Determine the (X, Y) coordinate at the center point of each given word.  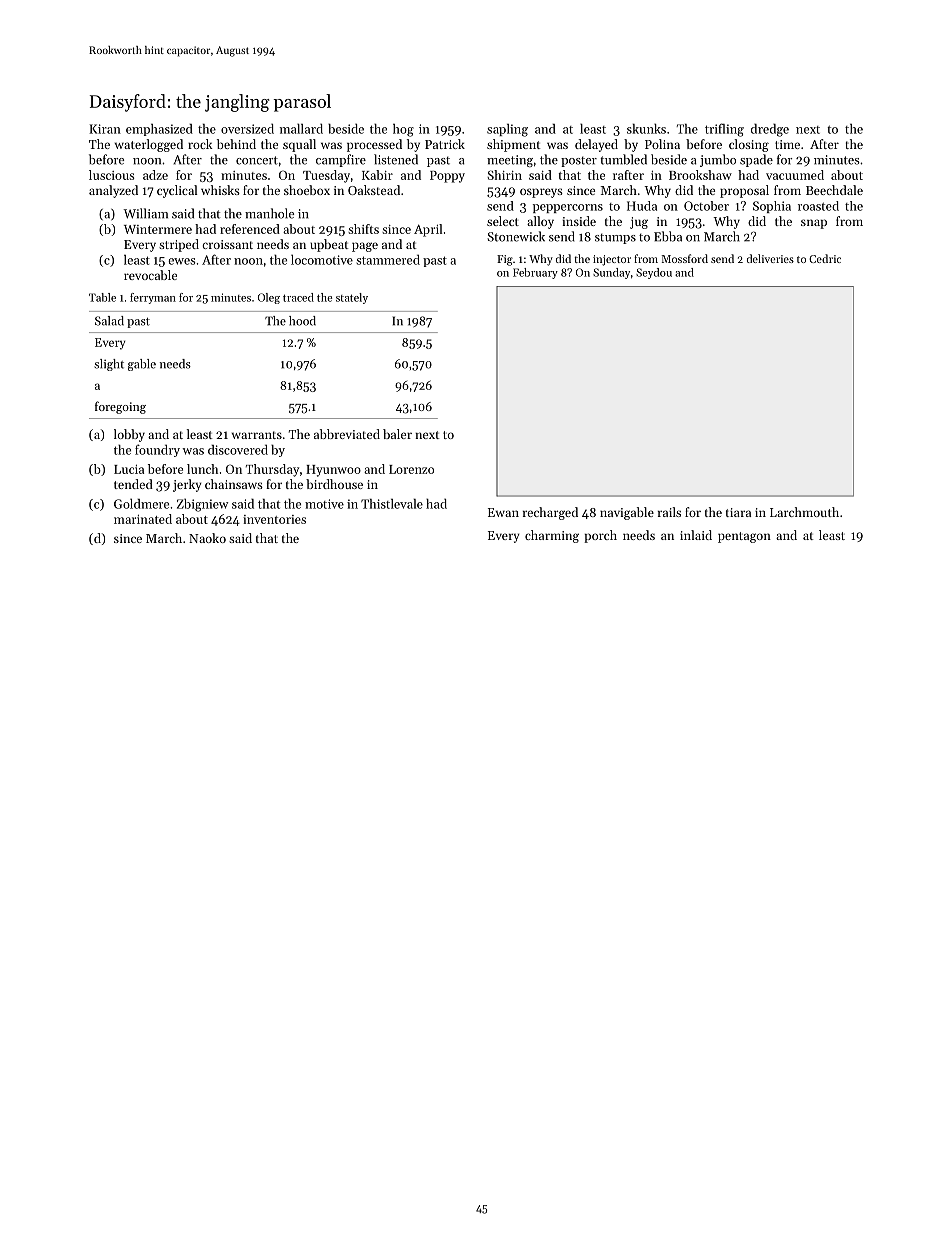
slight (109, 365)
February (535, 273)
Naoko (207, 538)
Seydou (654, 273)
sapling (507, 130)
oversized (247, 129)
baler (397, 434)
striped (179, 245)
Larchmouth (804, 512)
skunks (646, 129)
